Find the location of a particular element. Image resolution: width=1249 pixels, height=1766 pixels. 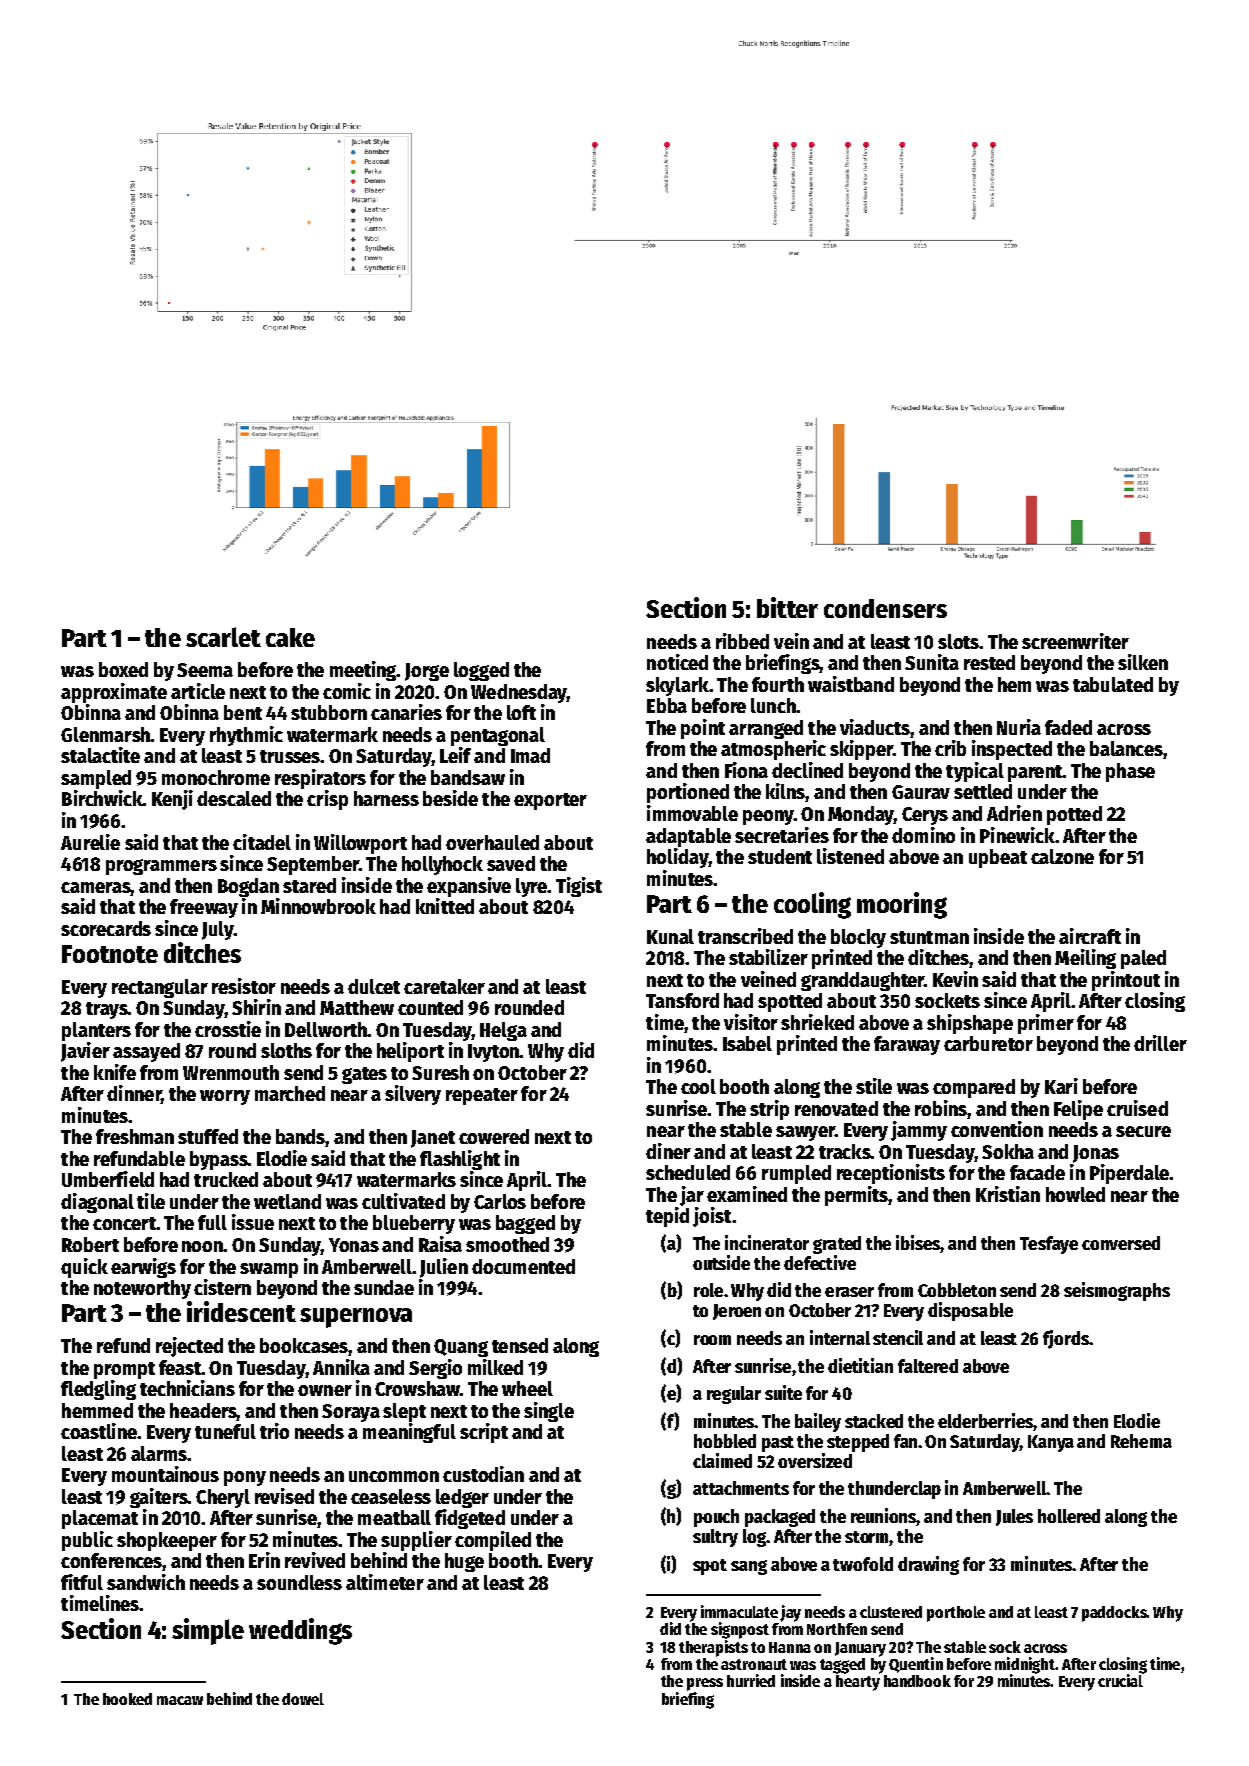

worry is located at coordinates (225, 1097).
